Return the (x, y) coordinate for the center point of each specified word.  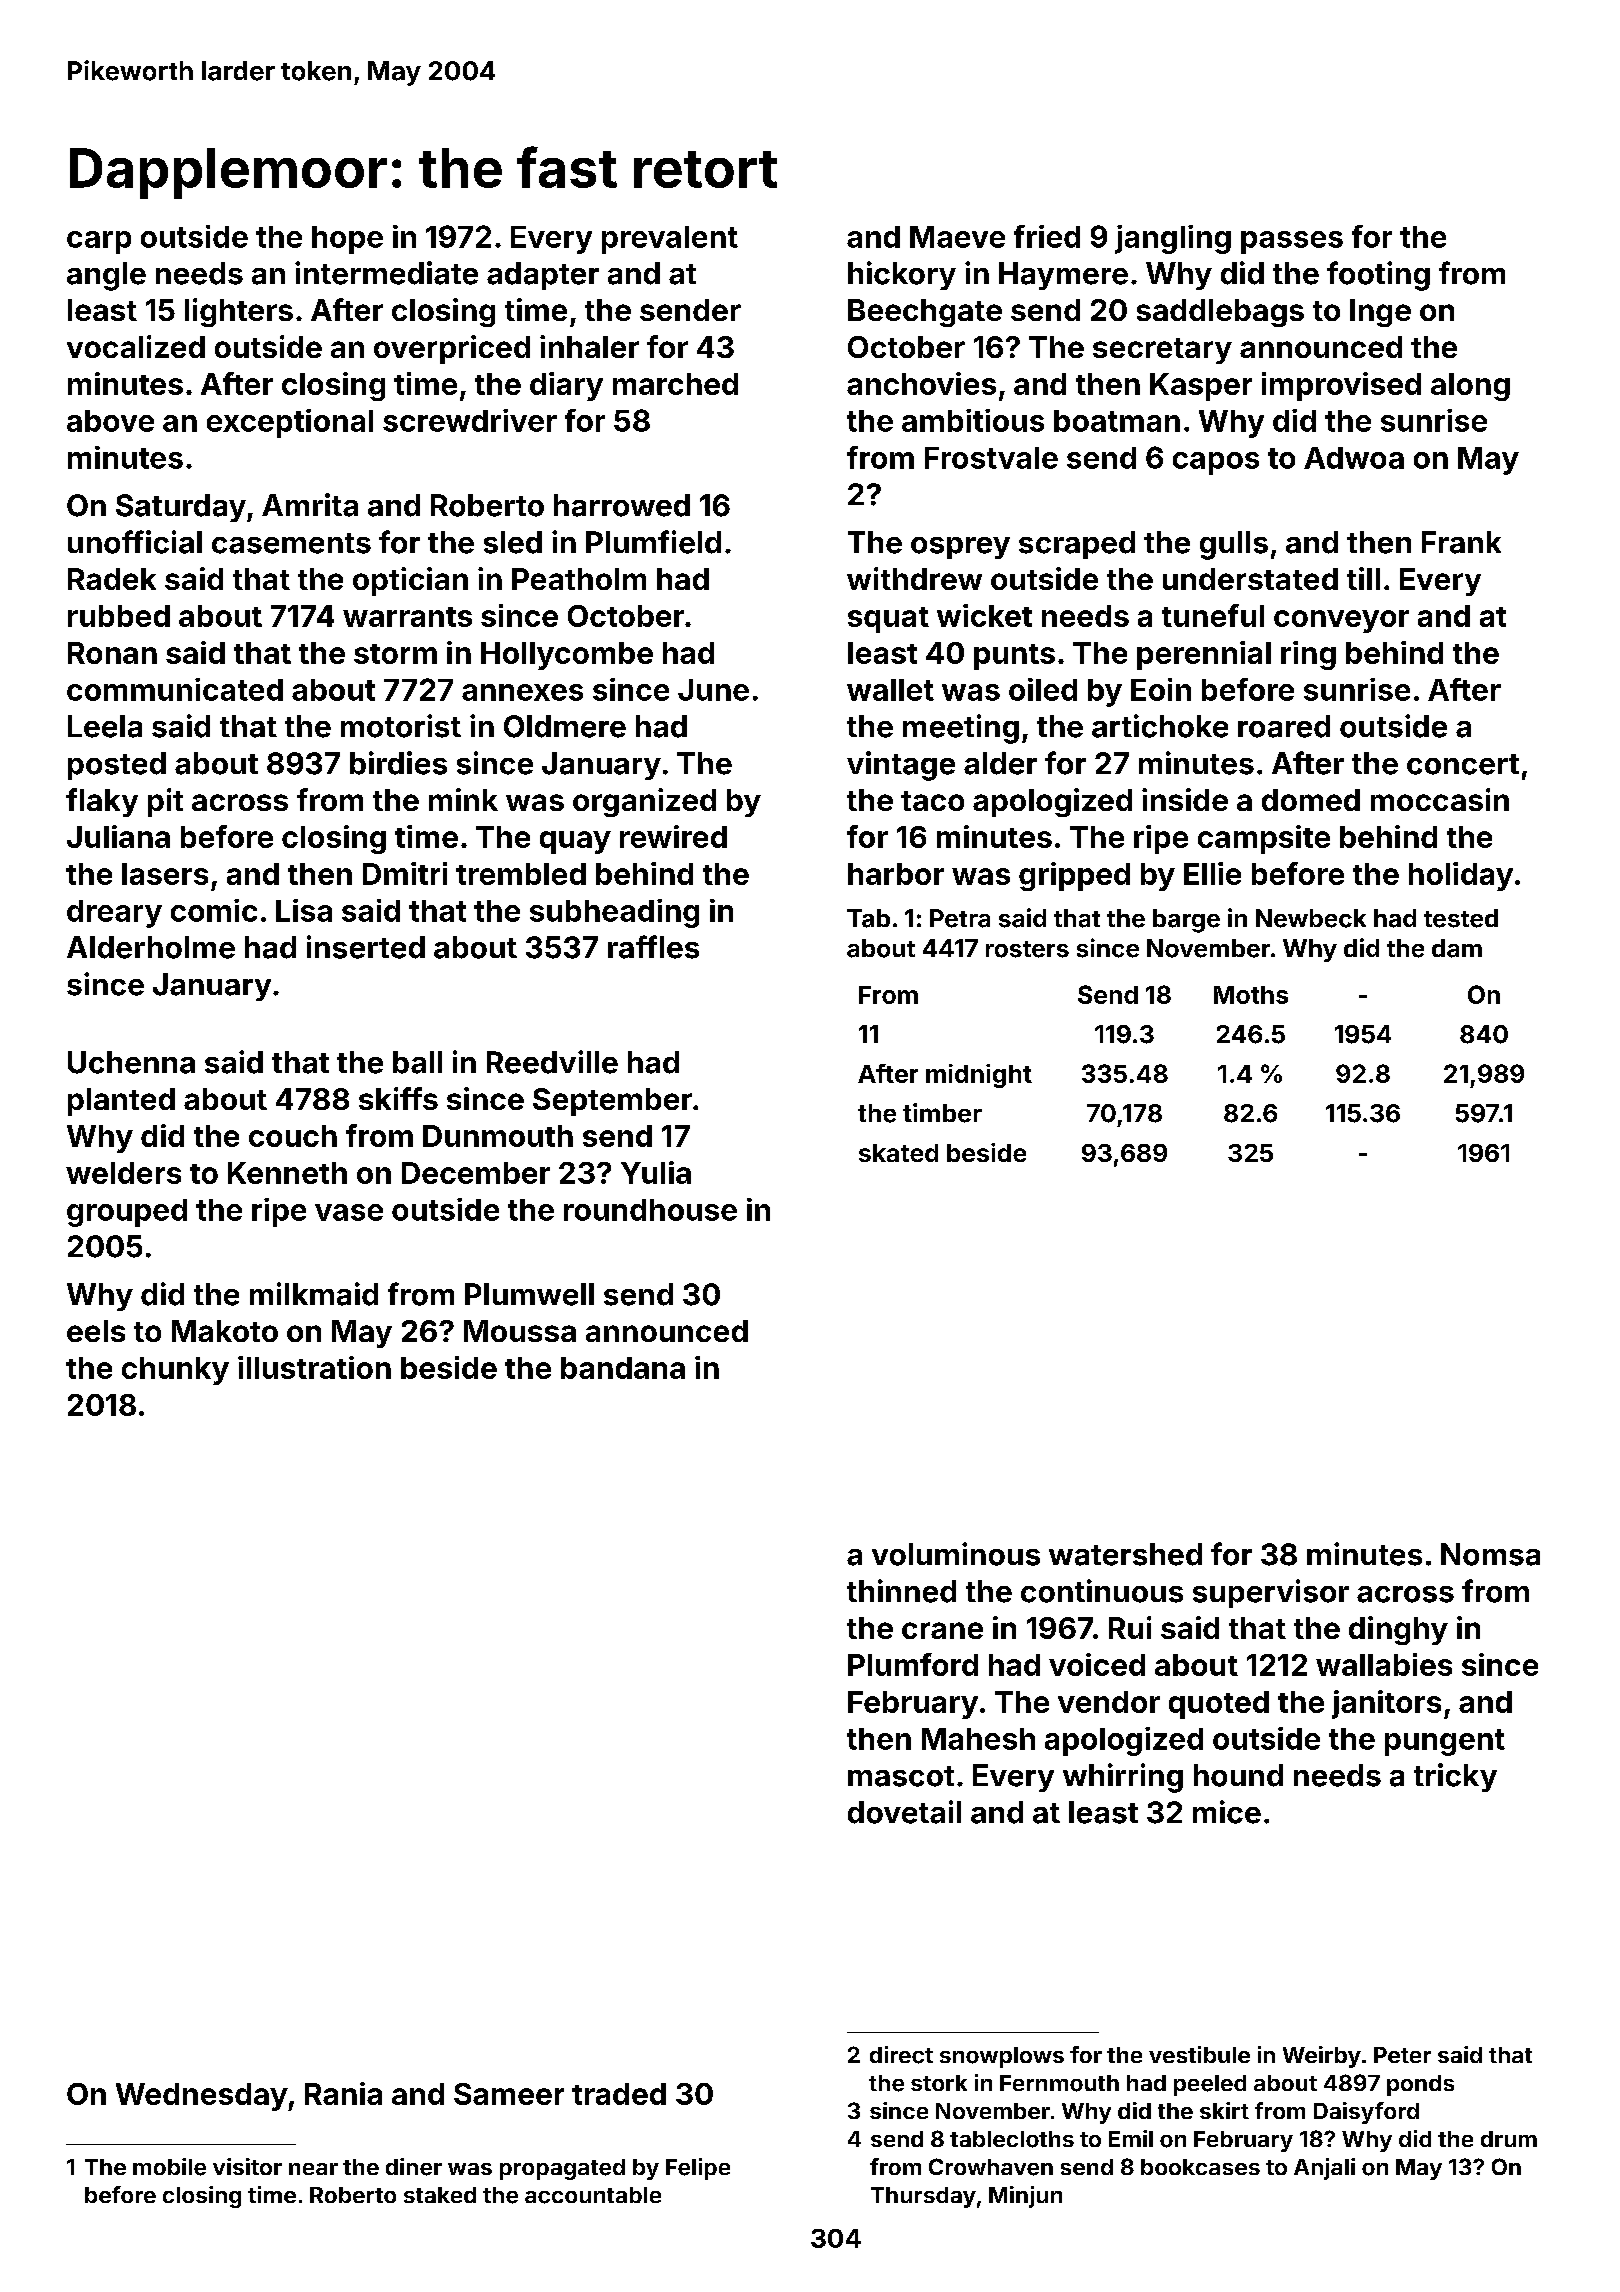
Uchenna (131, 1062)
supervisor (1271, 1593)
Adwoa (1354, 458)
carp (99, 242)
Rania (343, 2093)
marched (675, 384)
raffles (653, 947)
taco (932, 801)
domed (1311, 800)
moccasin (1440, 799)
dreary (114, 914)
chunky (175, 1371)
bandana (623, 1368)
